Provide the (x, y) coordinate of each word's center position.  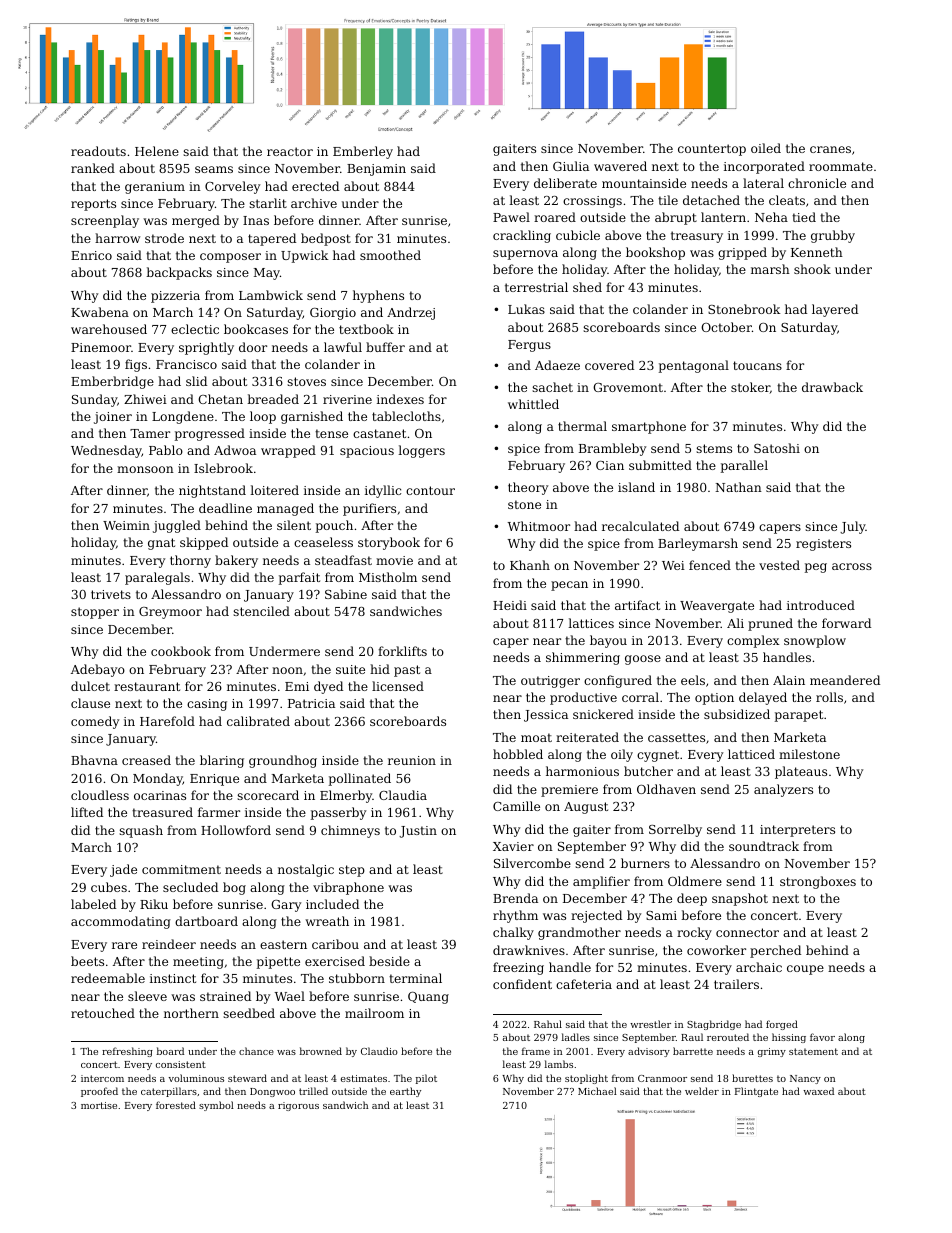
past (407, 671)
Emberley (363, 152)
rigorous (298, 1106)
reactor (290, 151)
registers (823, 545)
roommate (841, 166)
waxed (818, 1091)
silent (294, 525)
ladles (576, 1037)
